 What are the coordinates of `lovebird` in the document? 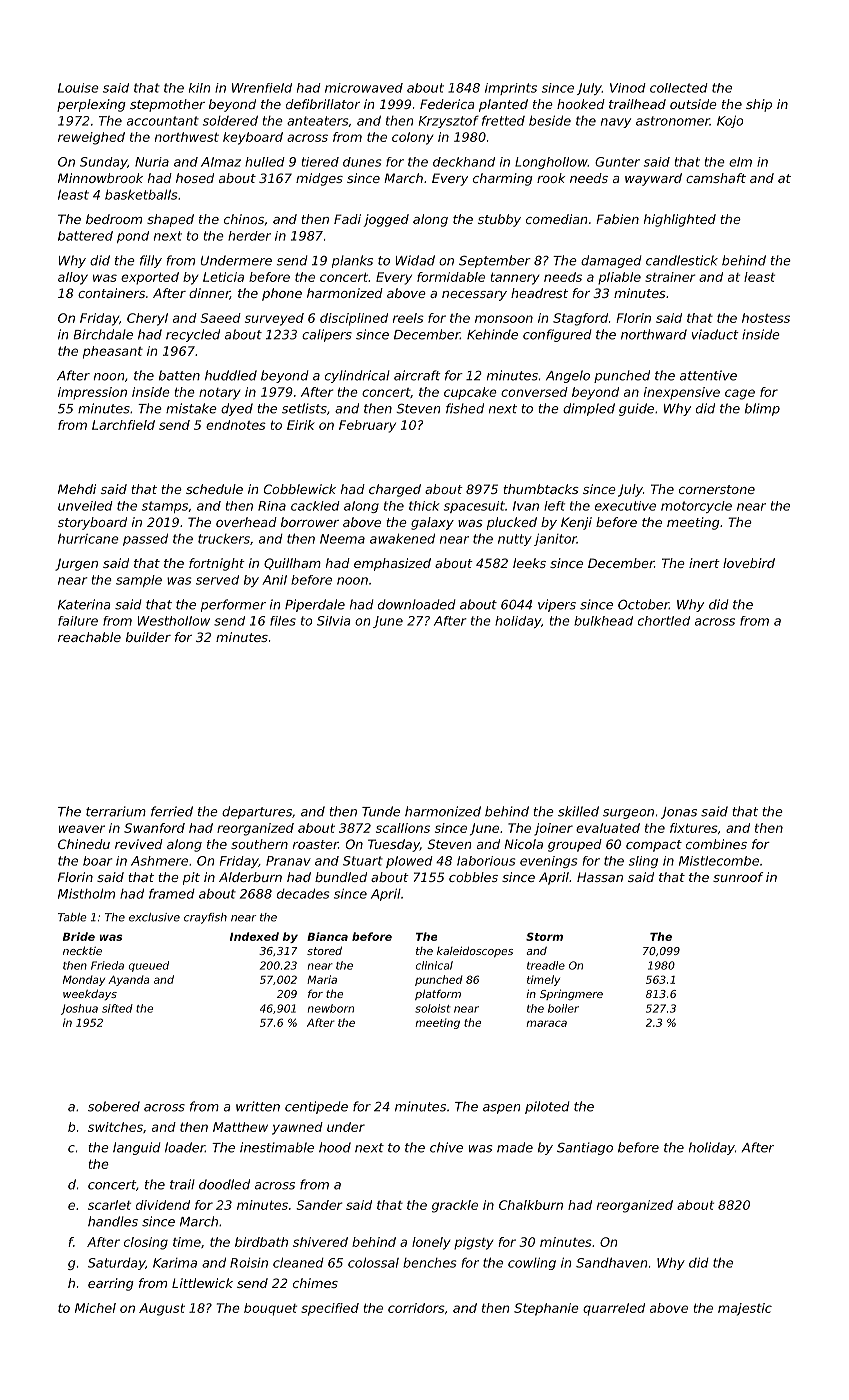 It's located at (749, 563).
